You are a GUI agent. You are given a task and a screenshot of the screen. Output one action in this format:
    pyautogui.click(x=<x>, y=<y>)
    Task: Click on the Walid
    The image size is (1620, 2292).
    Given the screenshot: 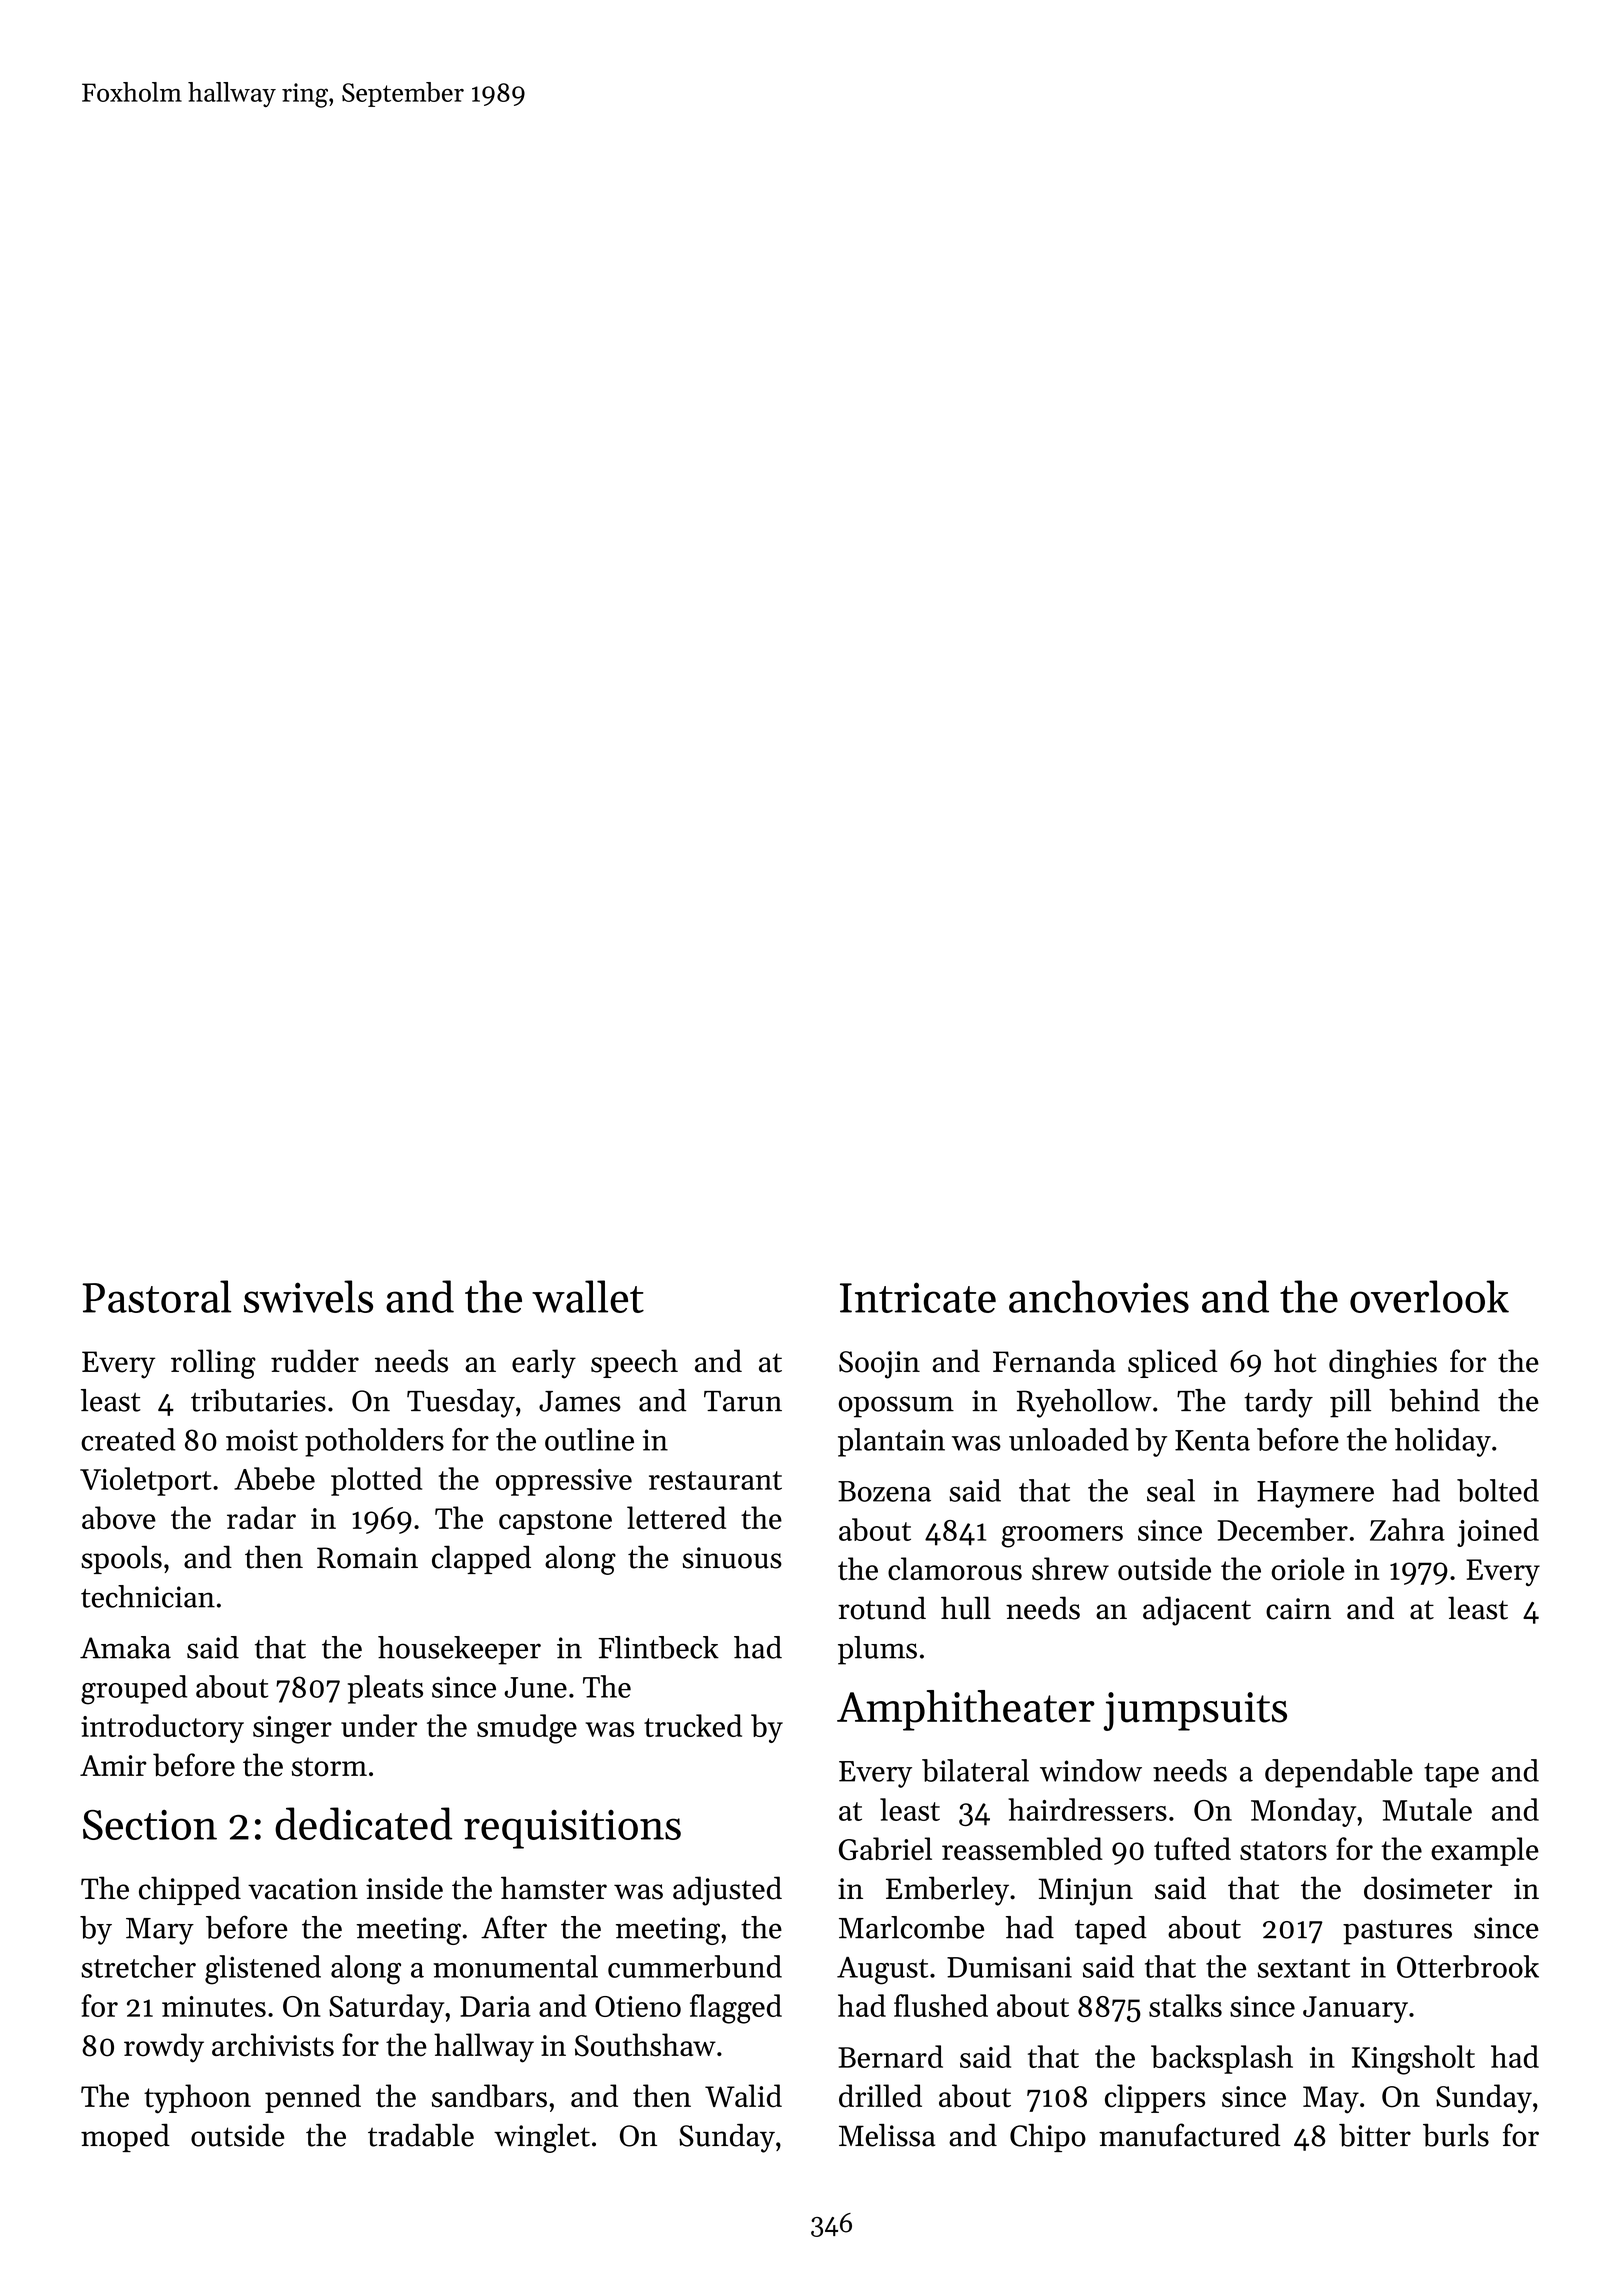 What is the action you would take?
    pyautogui.click(x=743, y=2096)
